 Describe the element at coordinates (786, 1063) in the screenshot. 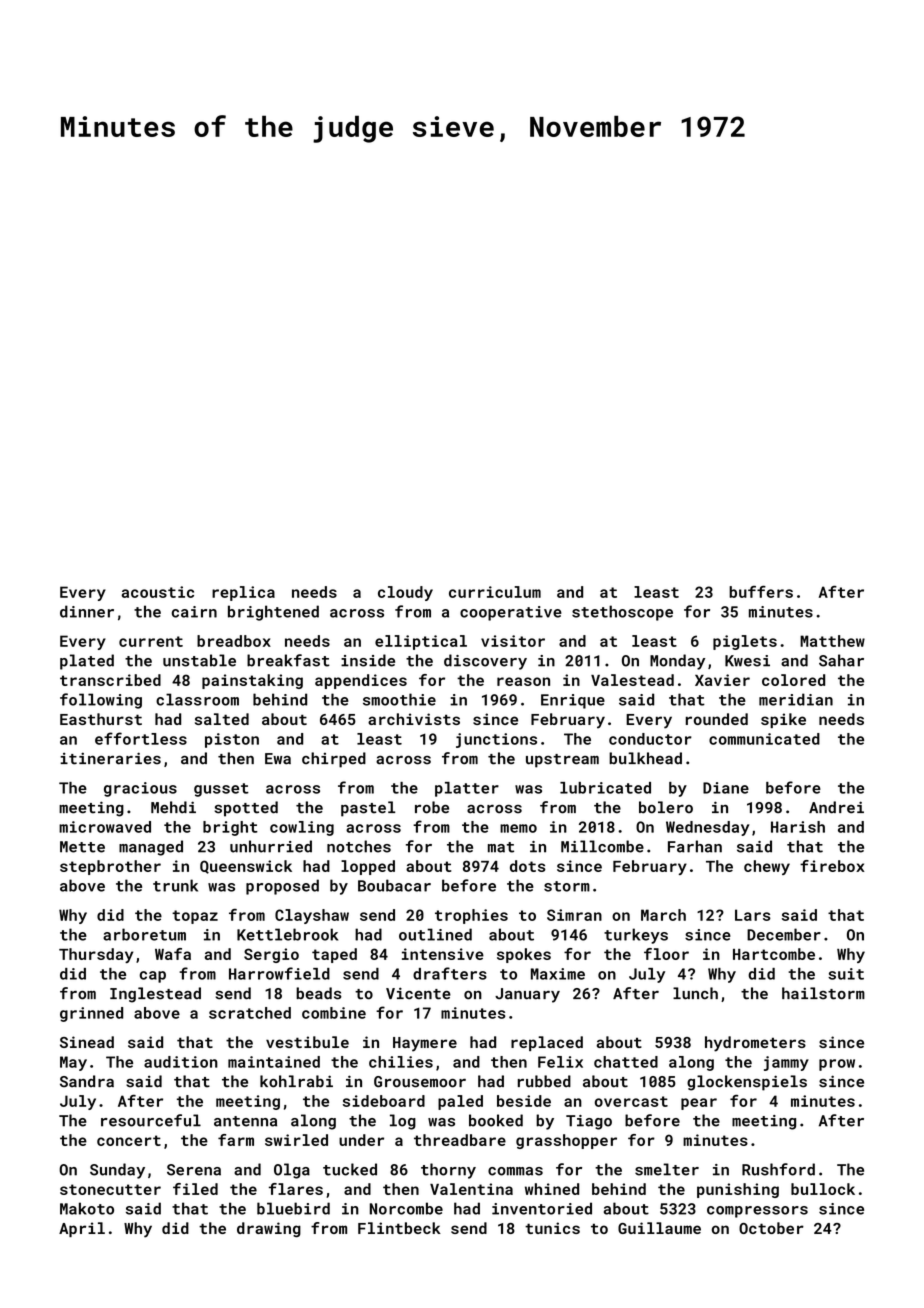

I see `jammy` at that location.
